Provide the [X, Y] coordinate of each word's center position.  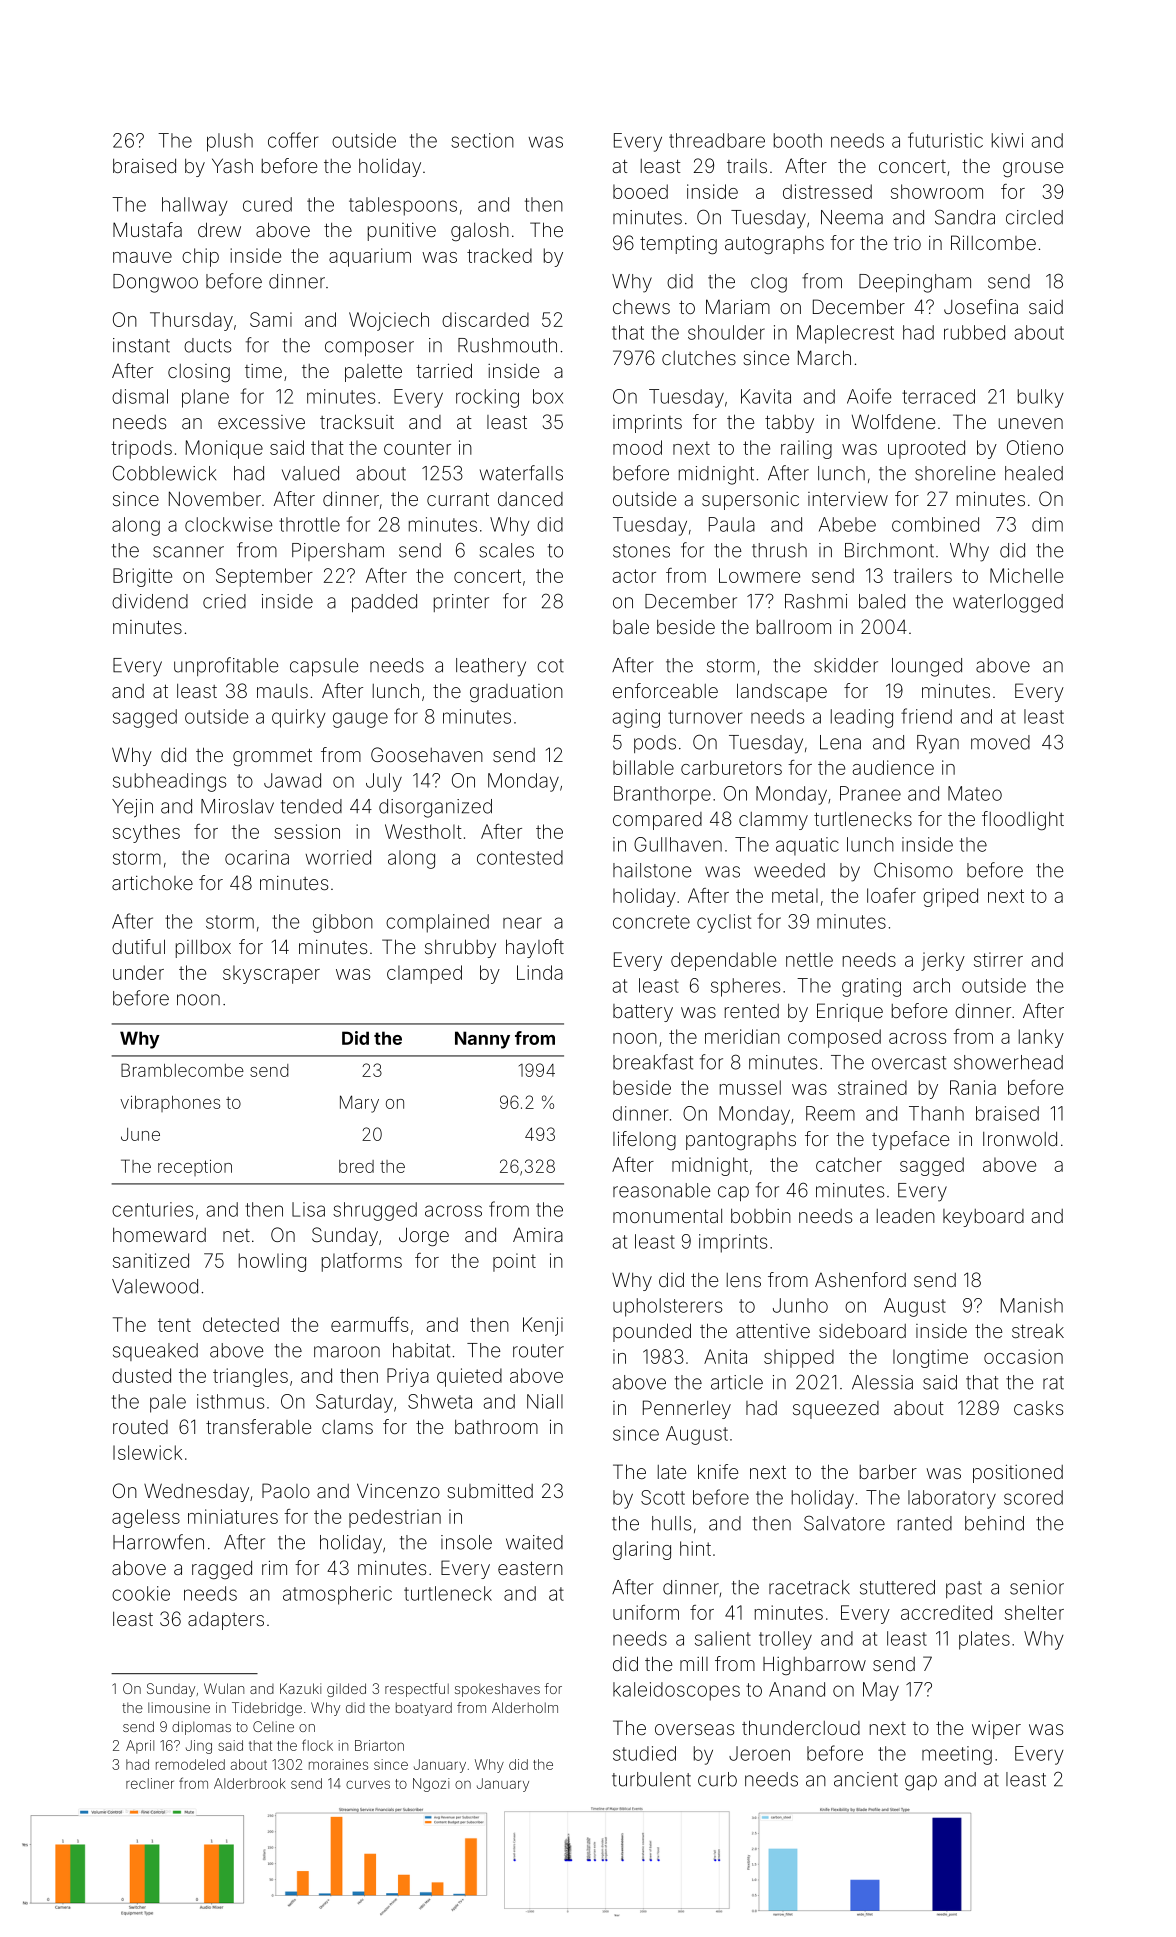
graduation [516, 693]
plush [230, 142]
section [482, 140]
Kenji [543, 1326]
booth [798, 140]
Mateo [975, 793]
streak [1038, 1331]
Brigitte [142, 577]
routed [140, 1427]
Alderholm [525, 1707]
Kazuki [300, 1688]
